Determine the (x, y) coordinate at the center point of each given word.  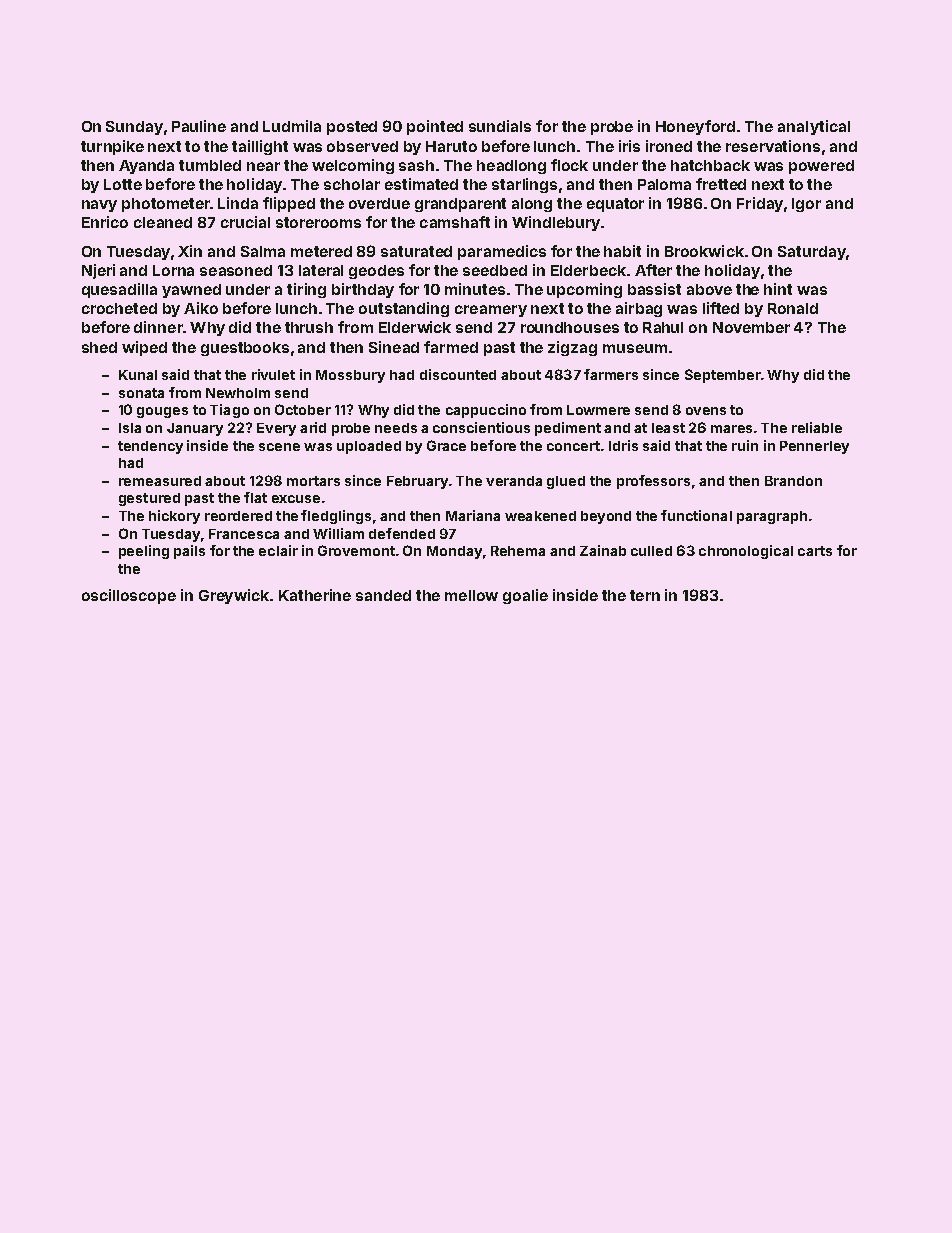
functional (696, 515)
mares (731, 429)
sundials (500, 126)
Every (276, 429)
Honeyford (695, 127)
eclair (278, 550)
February (417, 482)
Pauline (199, 126)
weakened (540, 516)
